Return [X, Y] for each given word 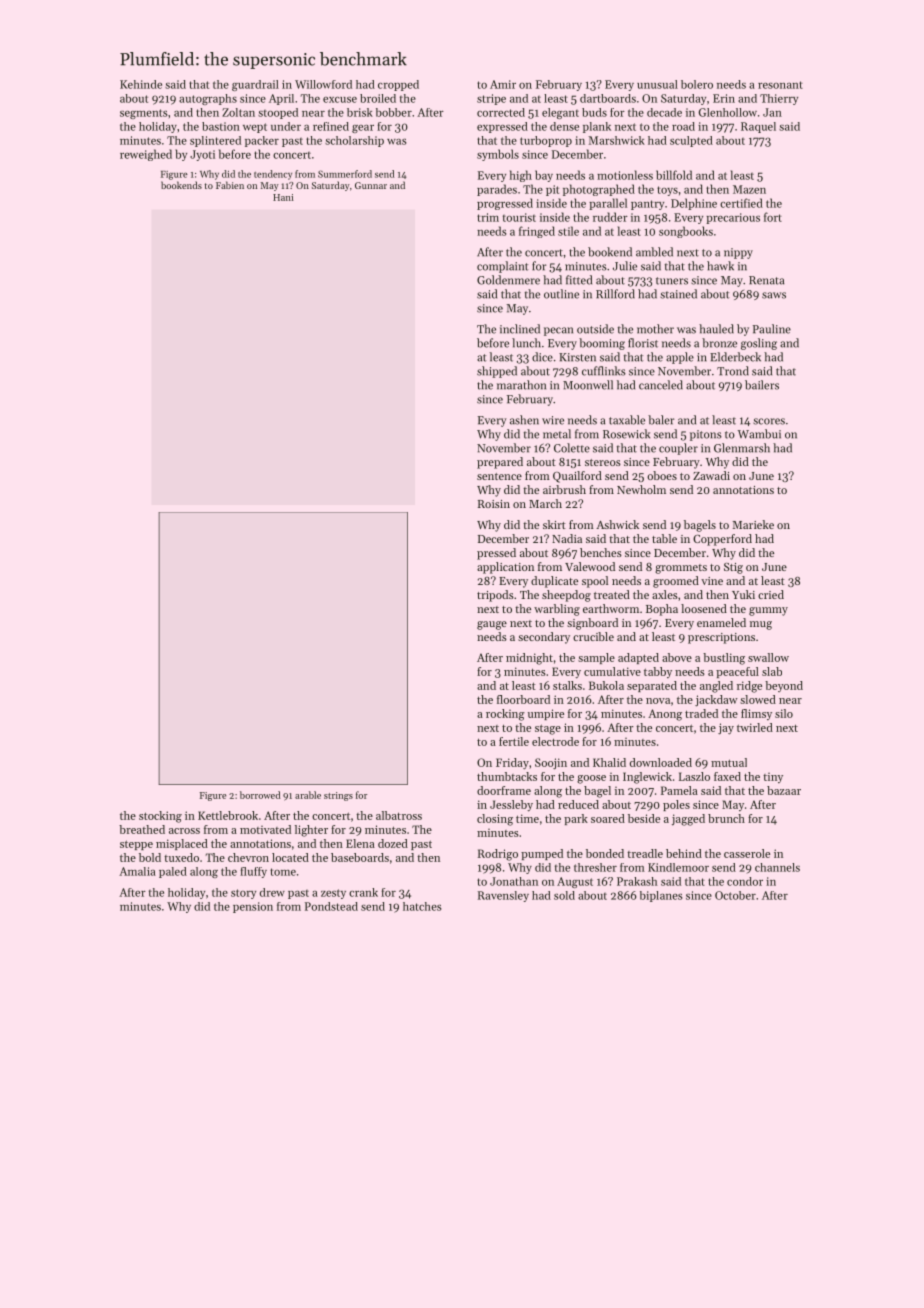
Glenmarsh [742, 448]
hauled [716, 329]
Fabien [230, 185]
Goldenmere [508, 280]
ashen [524, 420]
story [243, 894]
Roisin [494, 504]
